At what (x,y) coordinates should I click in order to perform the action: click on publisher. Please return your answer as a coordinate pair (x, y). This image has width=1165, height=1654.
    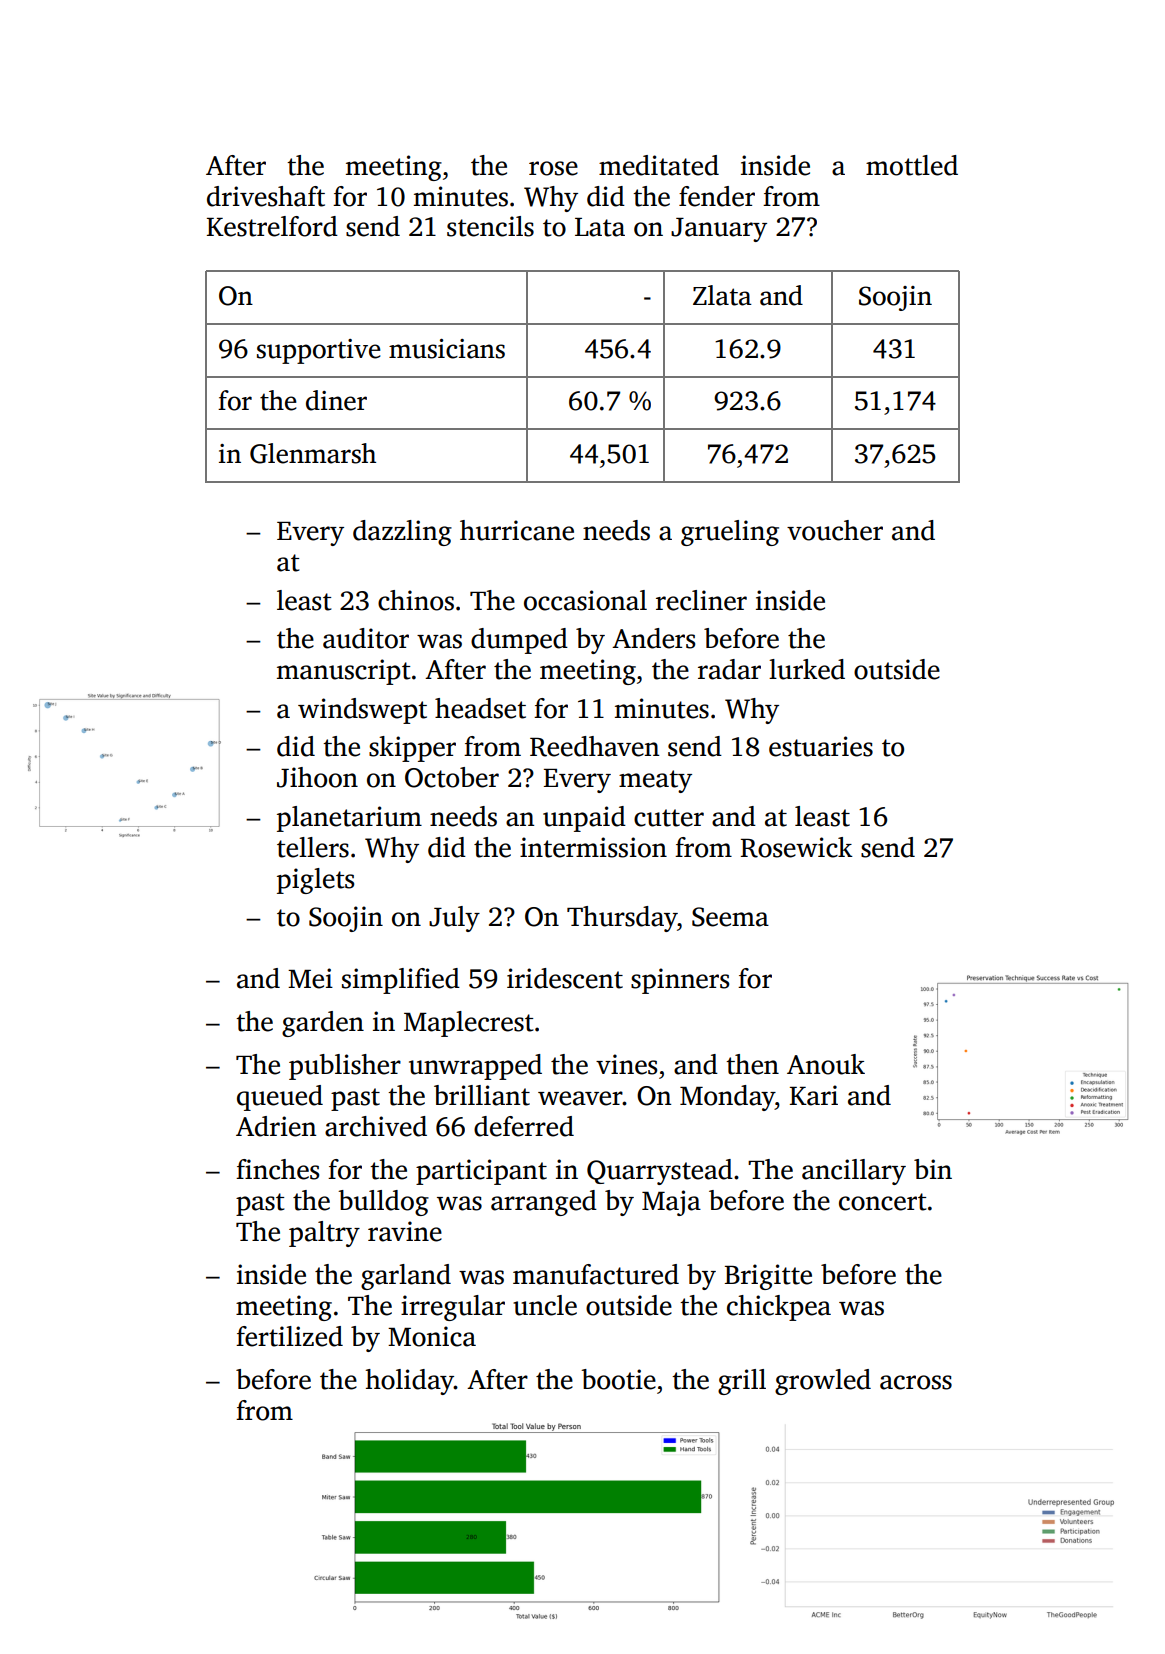
    Looking at the image, I should click on (345, 1067).
